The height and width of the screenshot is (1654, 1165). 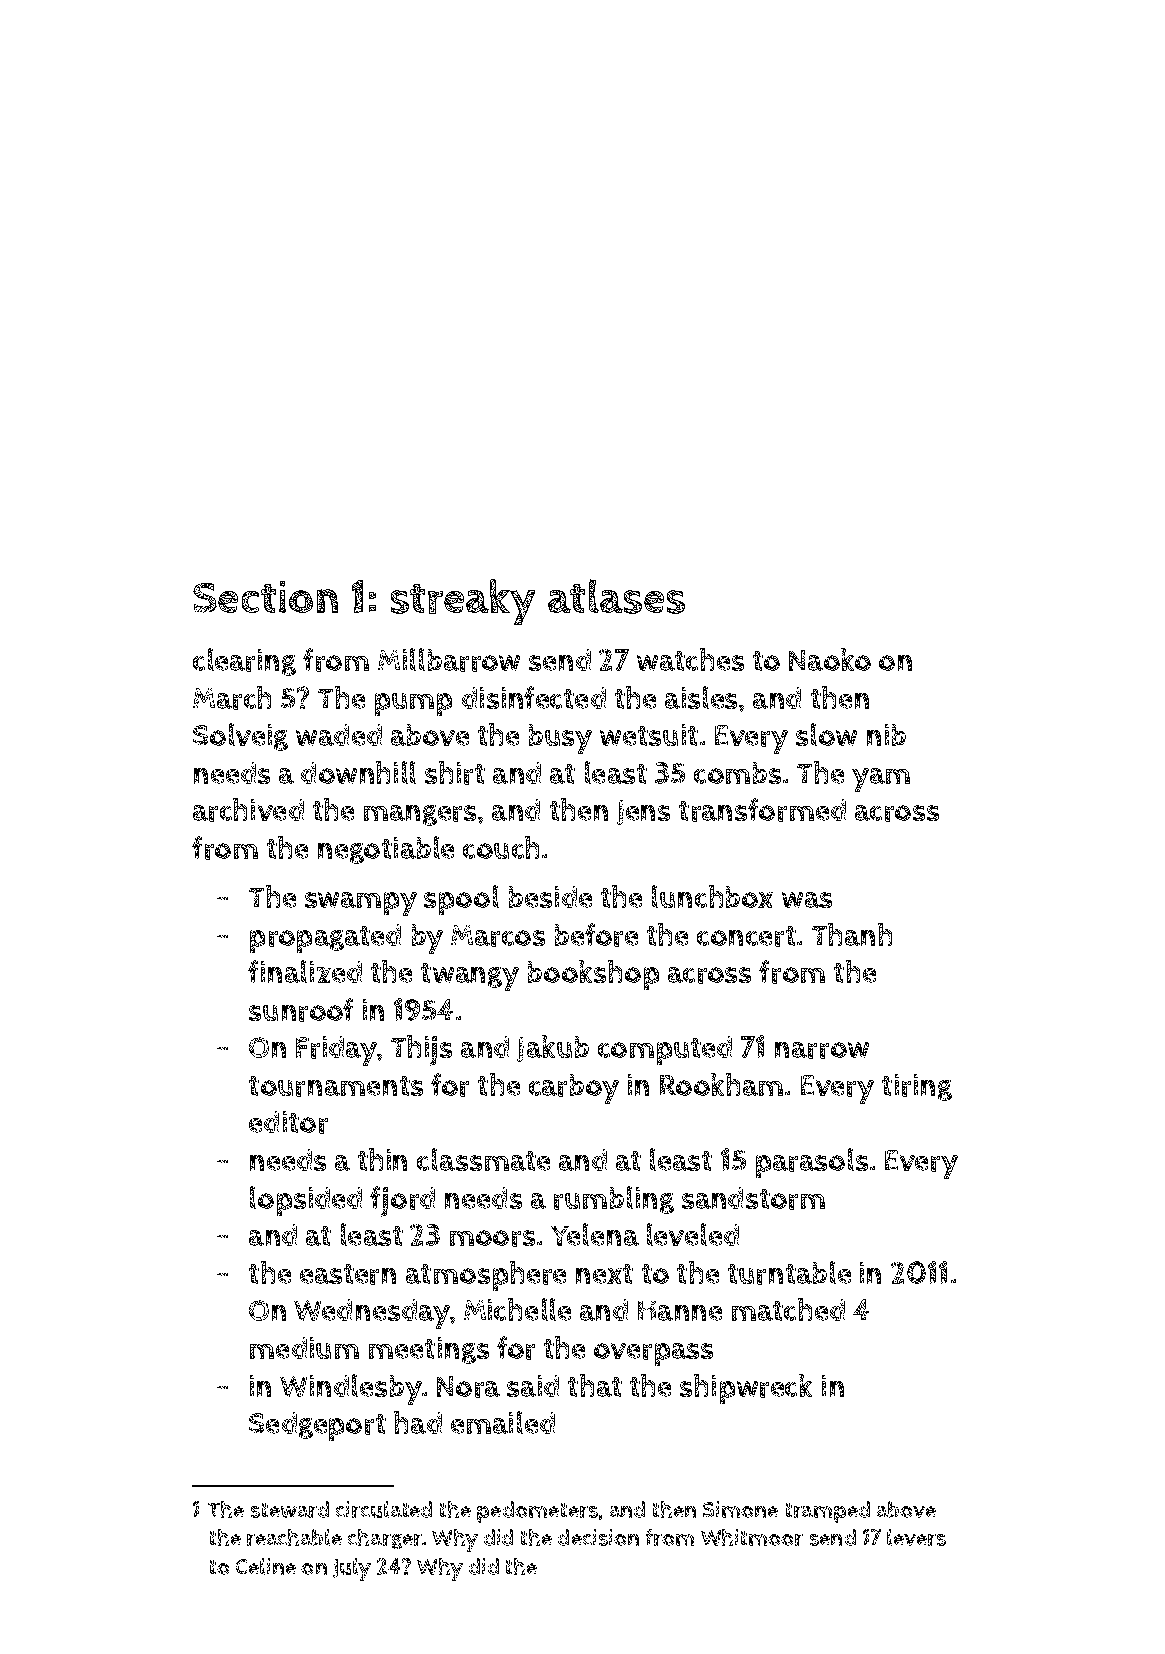 I want to click on swampy, so click(x=361, y=904).
